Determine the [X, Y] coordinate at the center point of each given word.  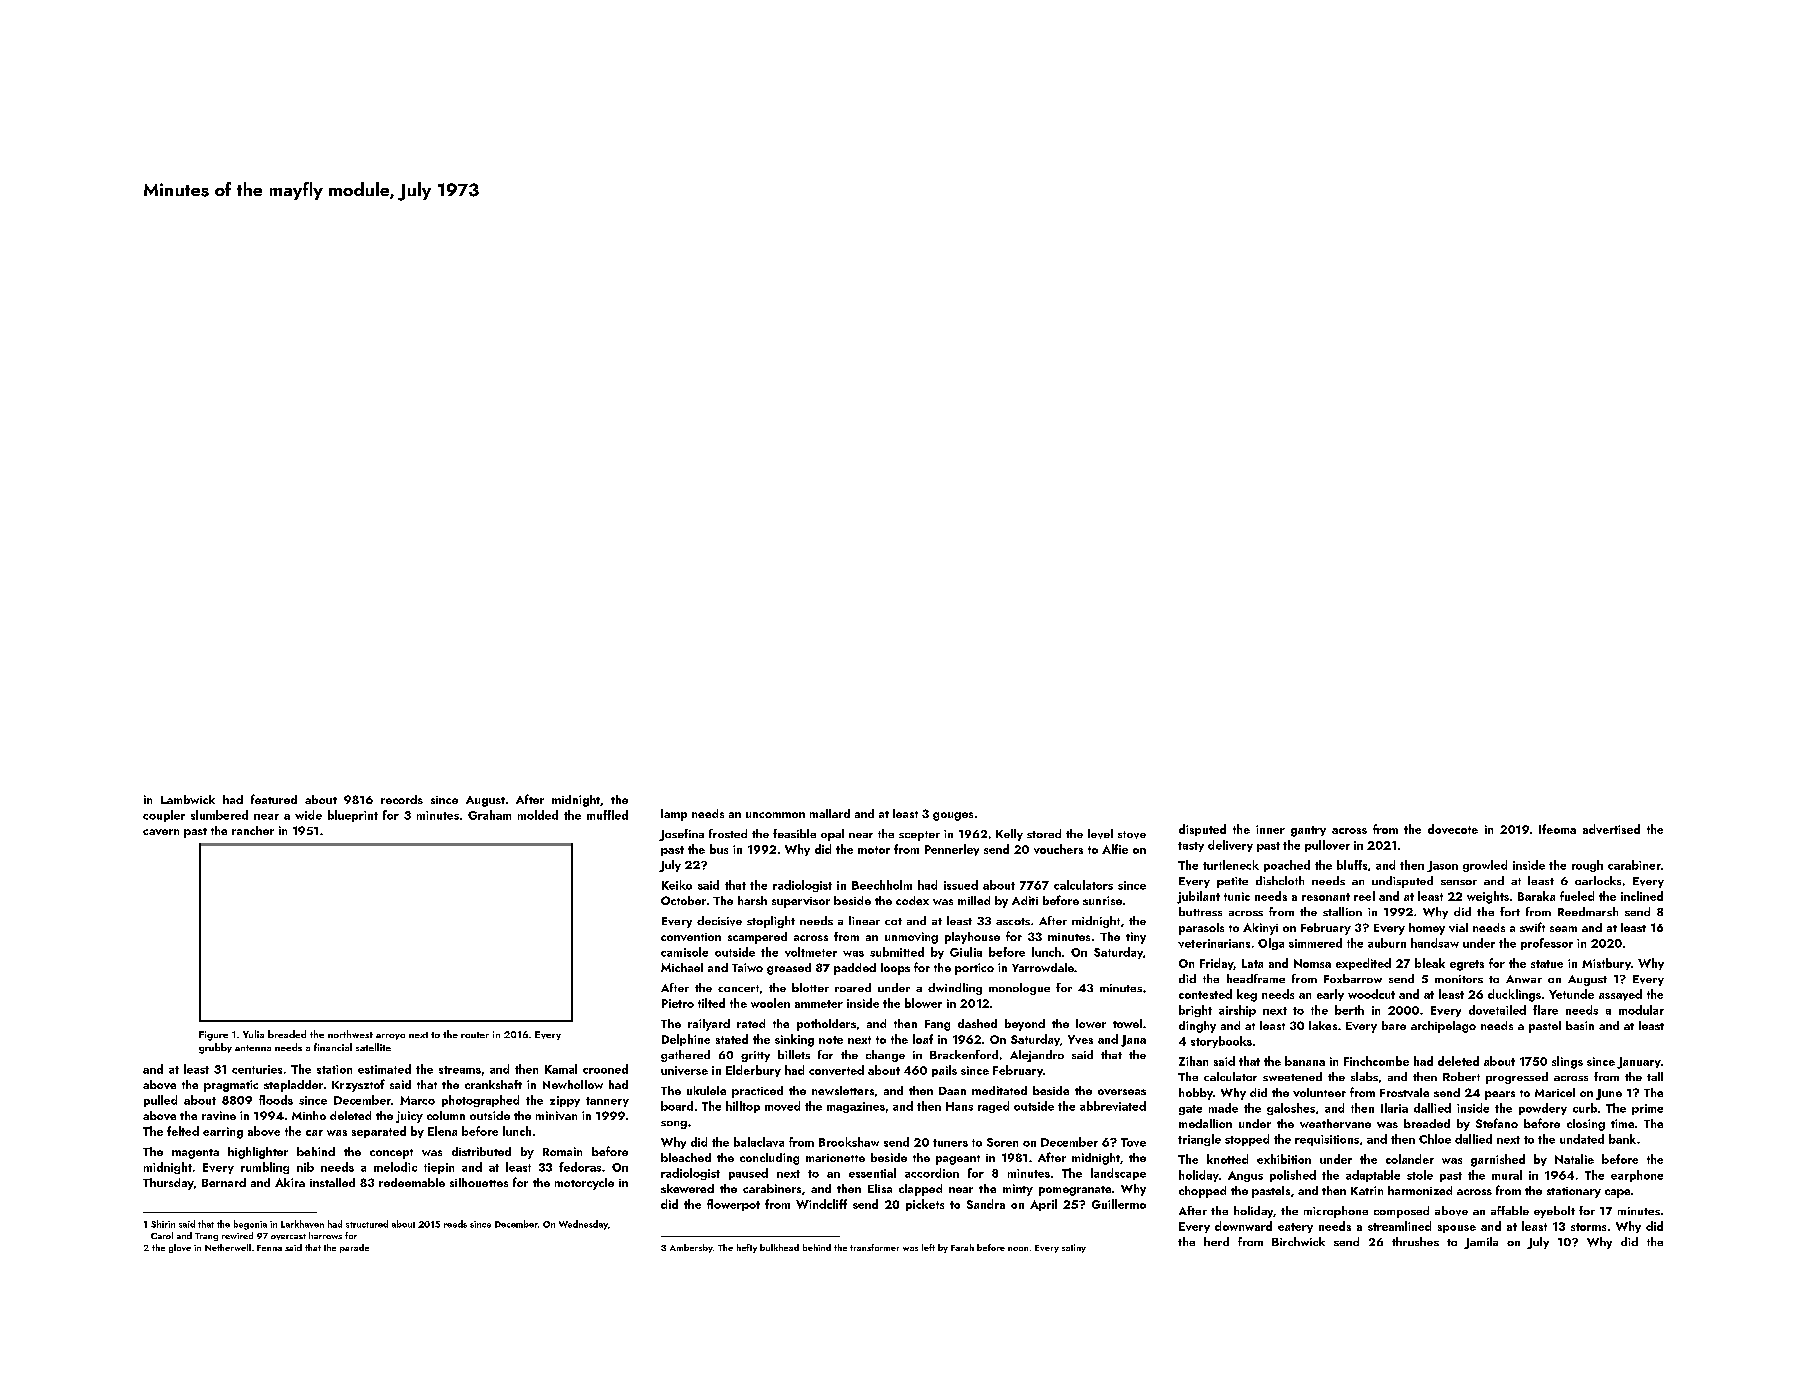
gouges [953, 816]
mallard [830, 813]
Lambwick [188, 799]
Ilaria [1394, 1108]
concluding [769, 1159]
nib [305, 1167]
